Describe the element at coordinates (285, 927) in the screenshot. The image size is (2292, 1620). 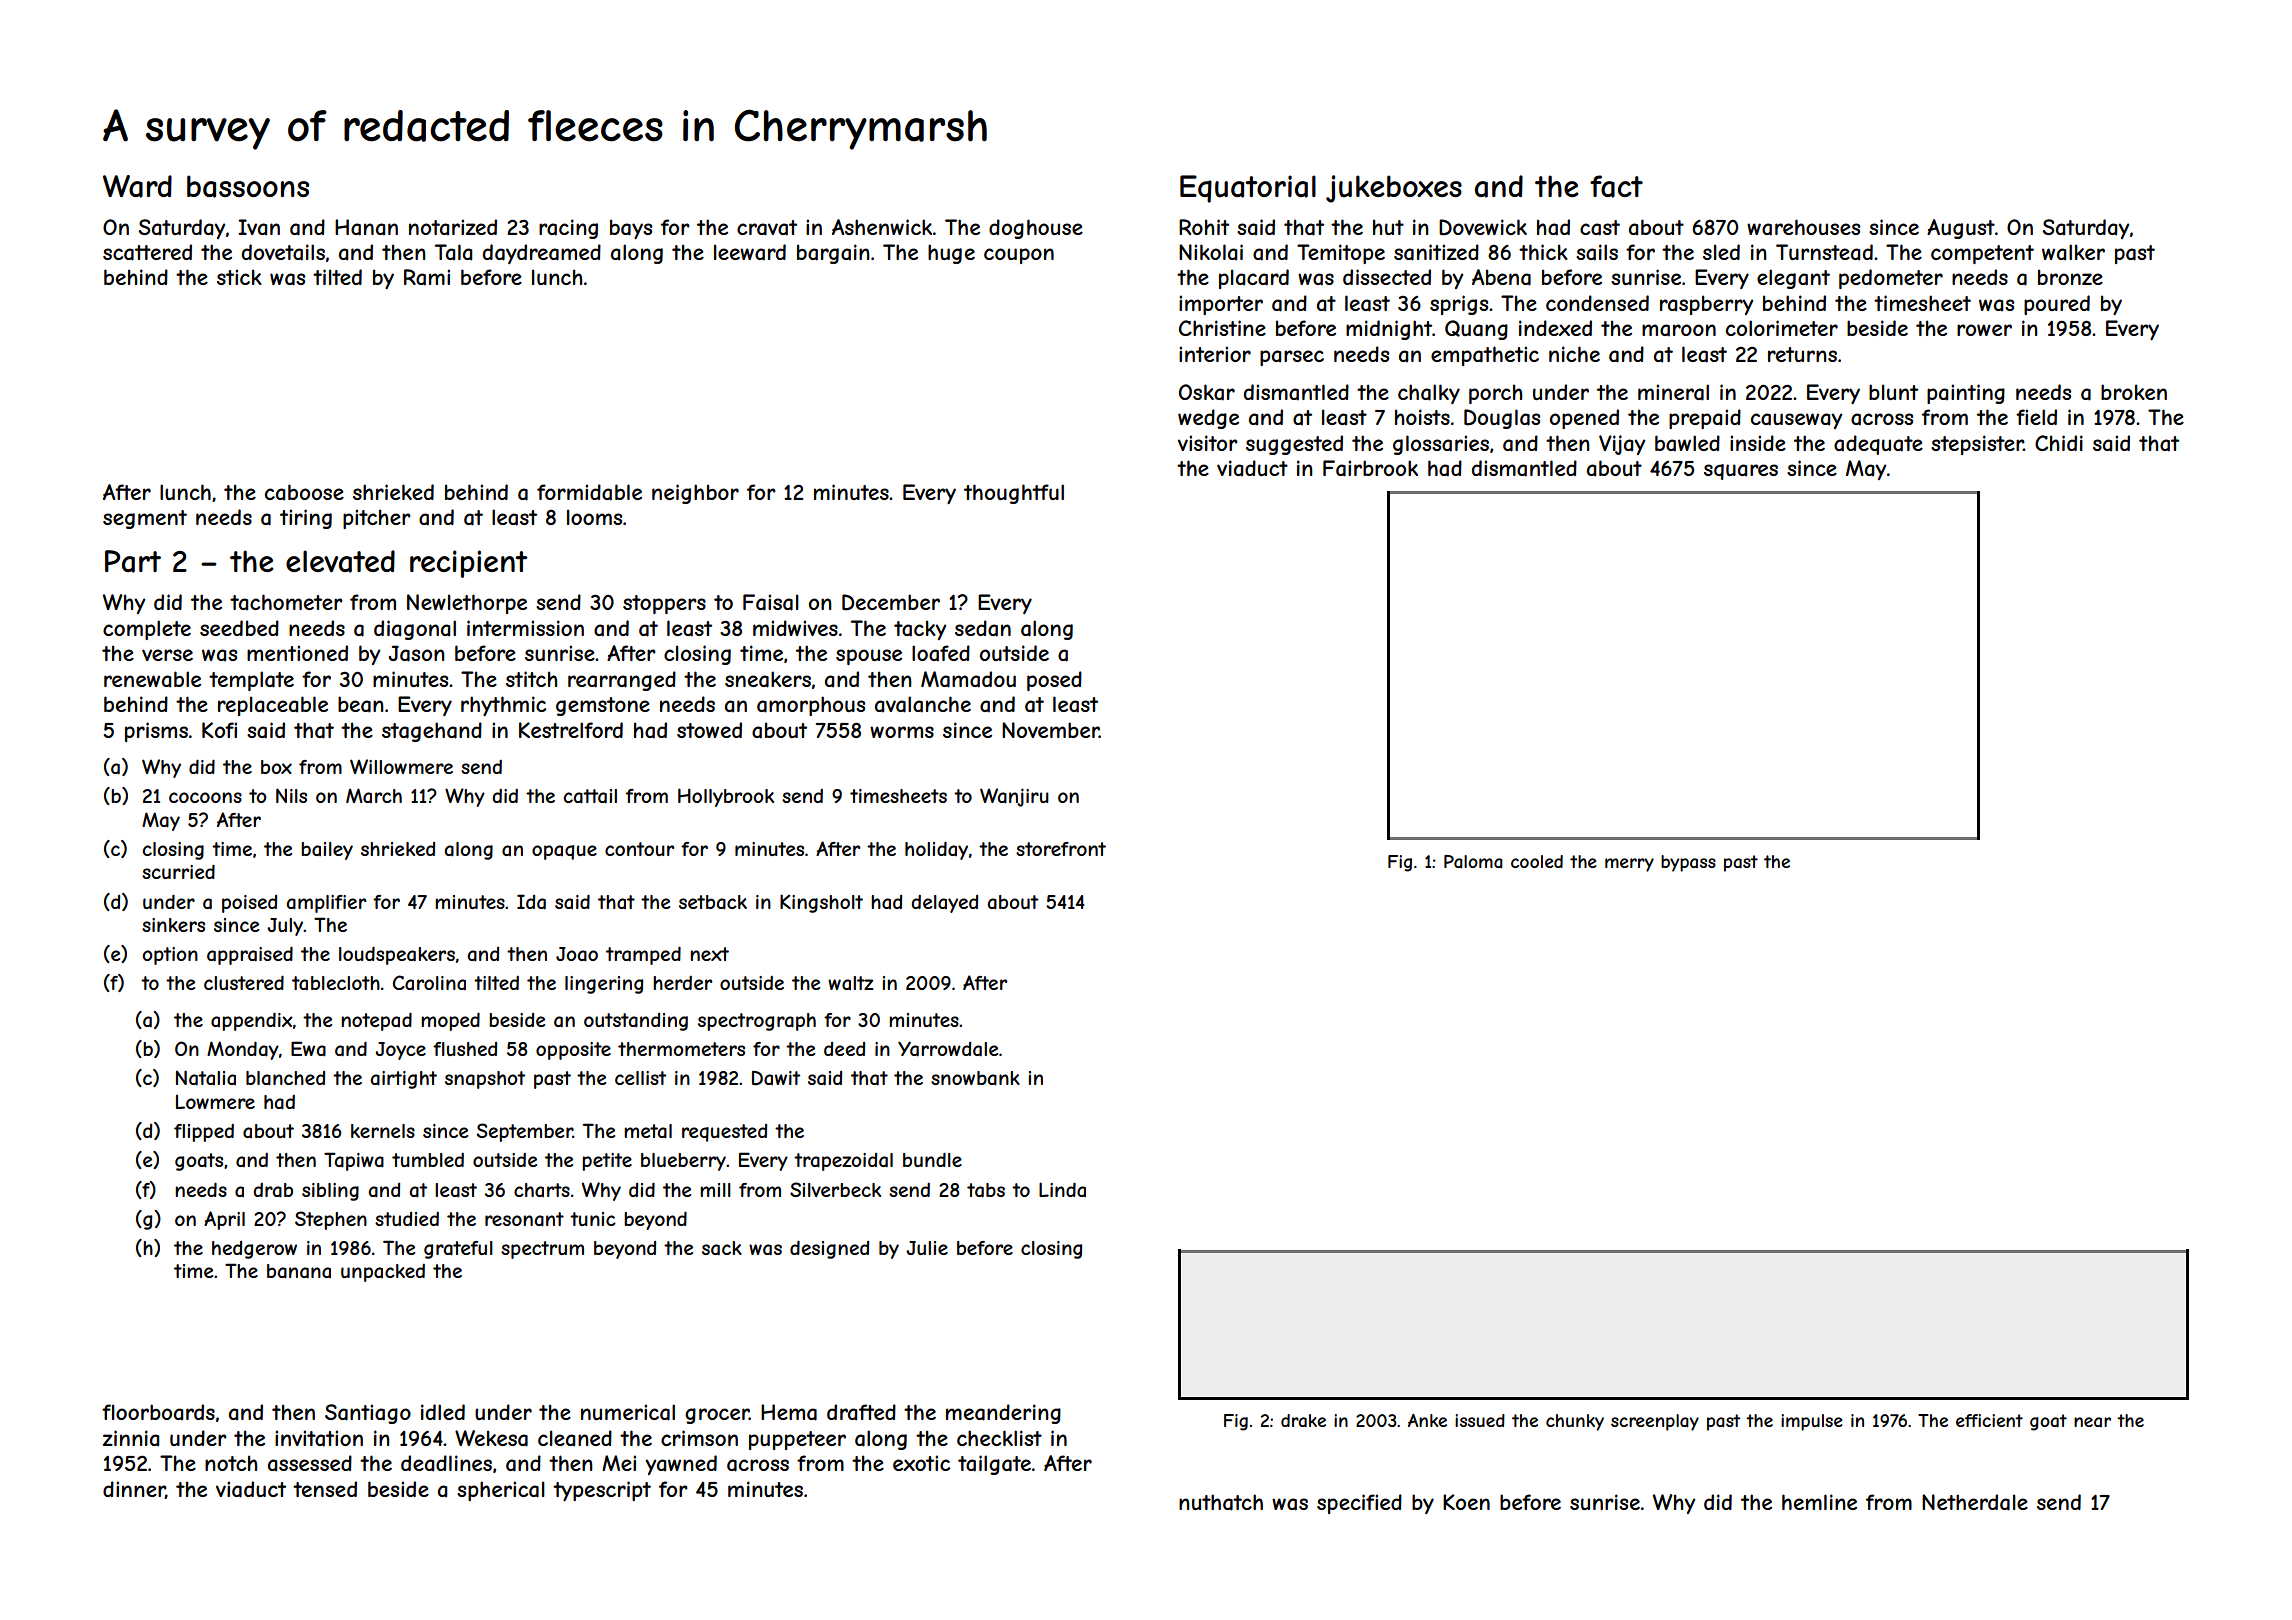
I see `July` at that location.
